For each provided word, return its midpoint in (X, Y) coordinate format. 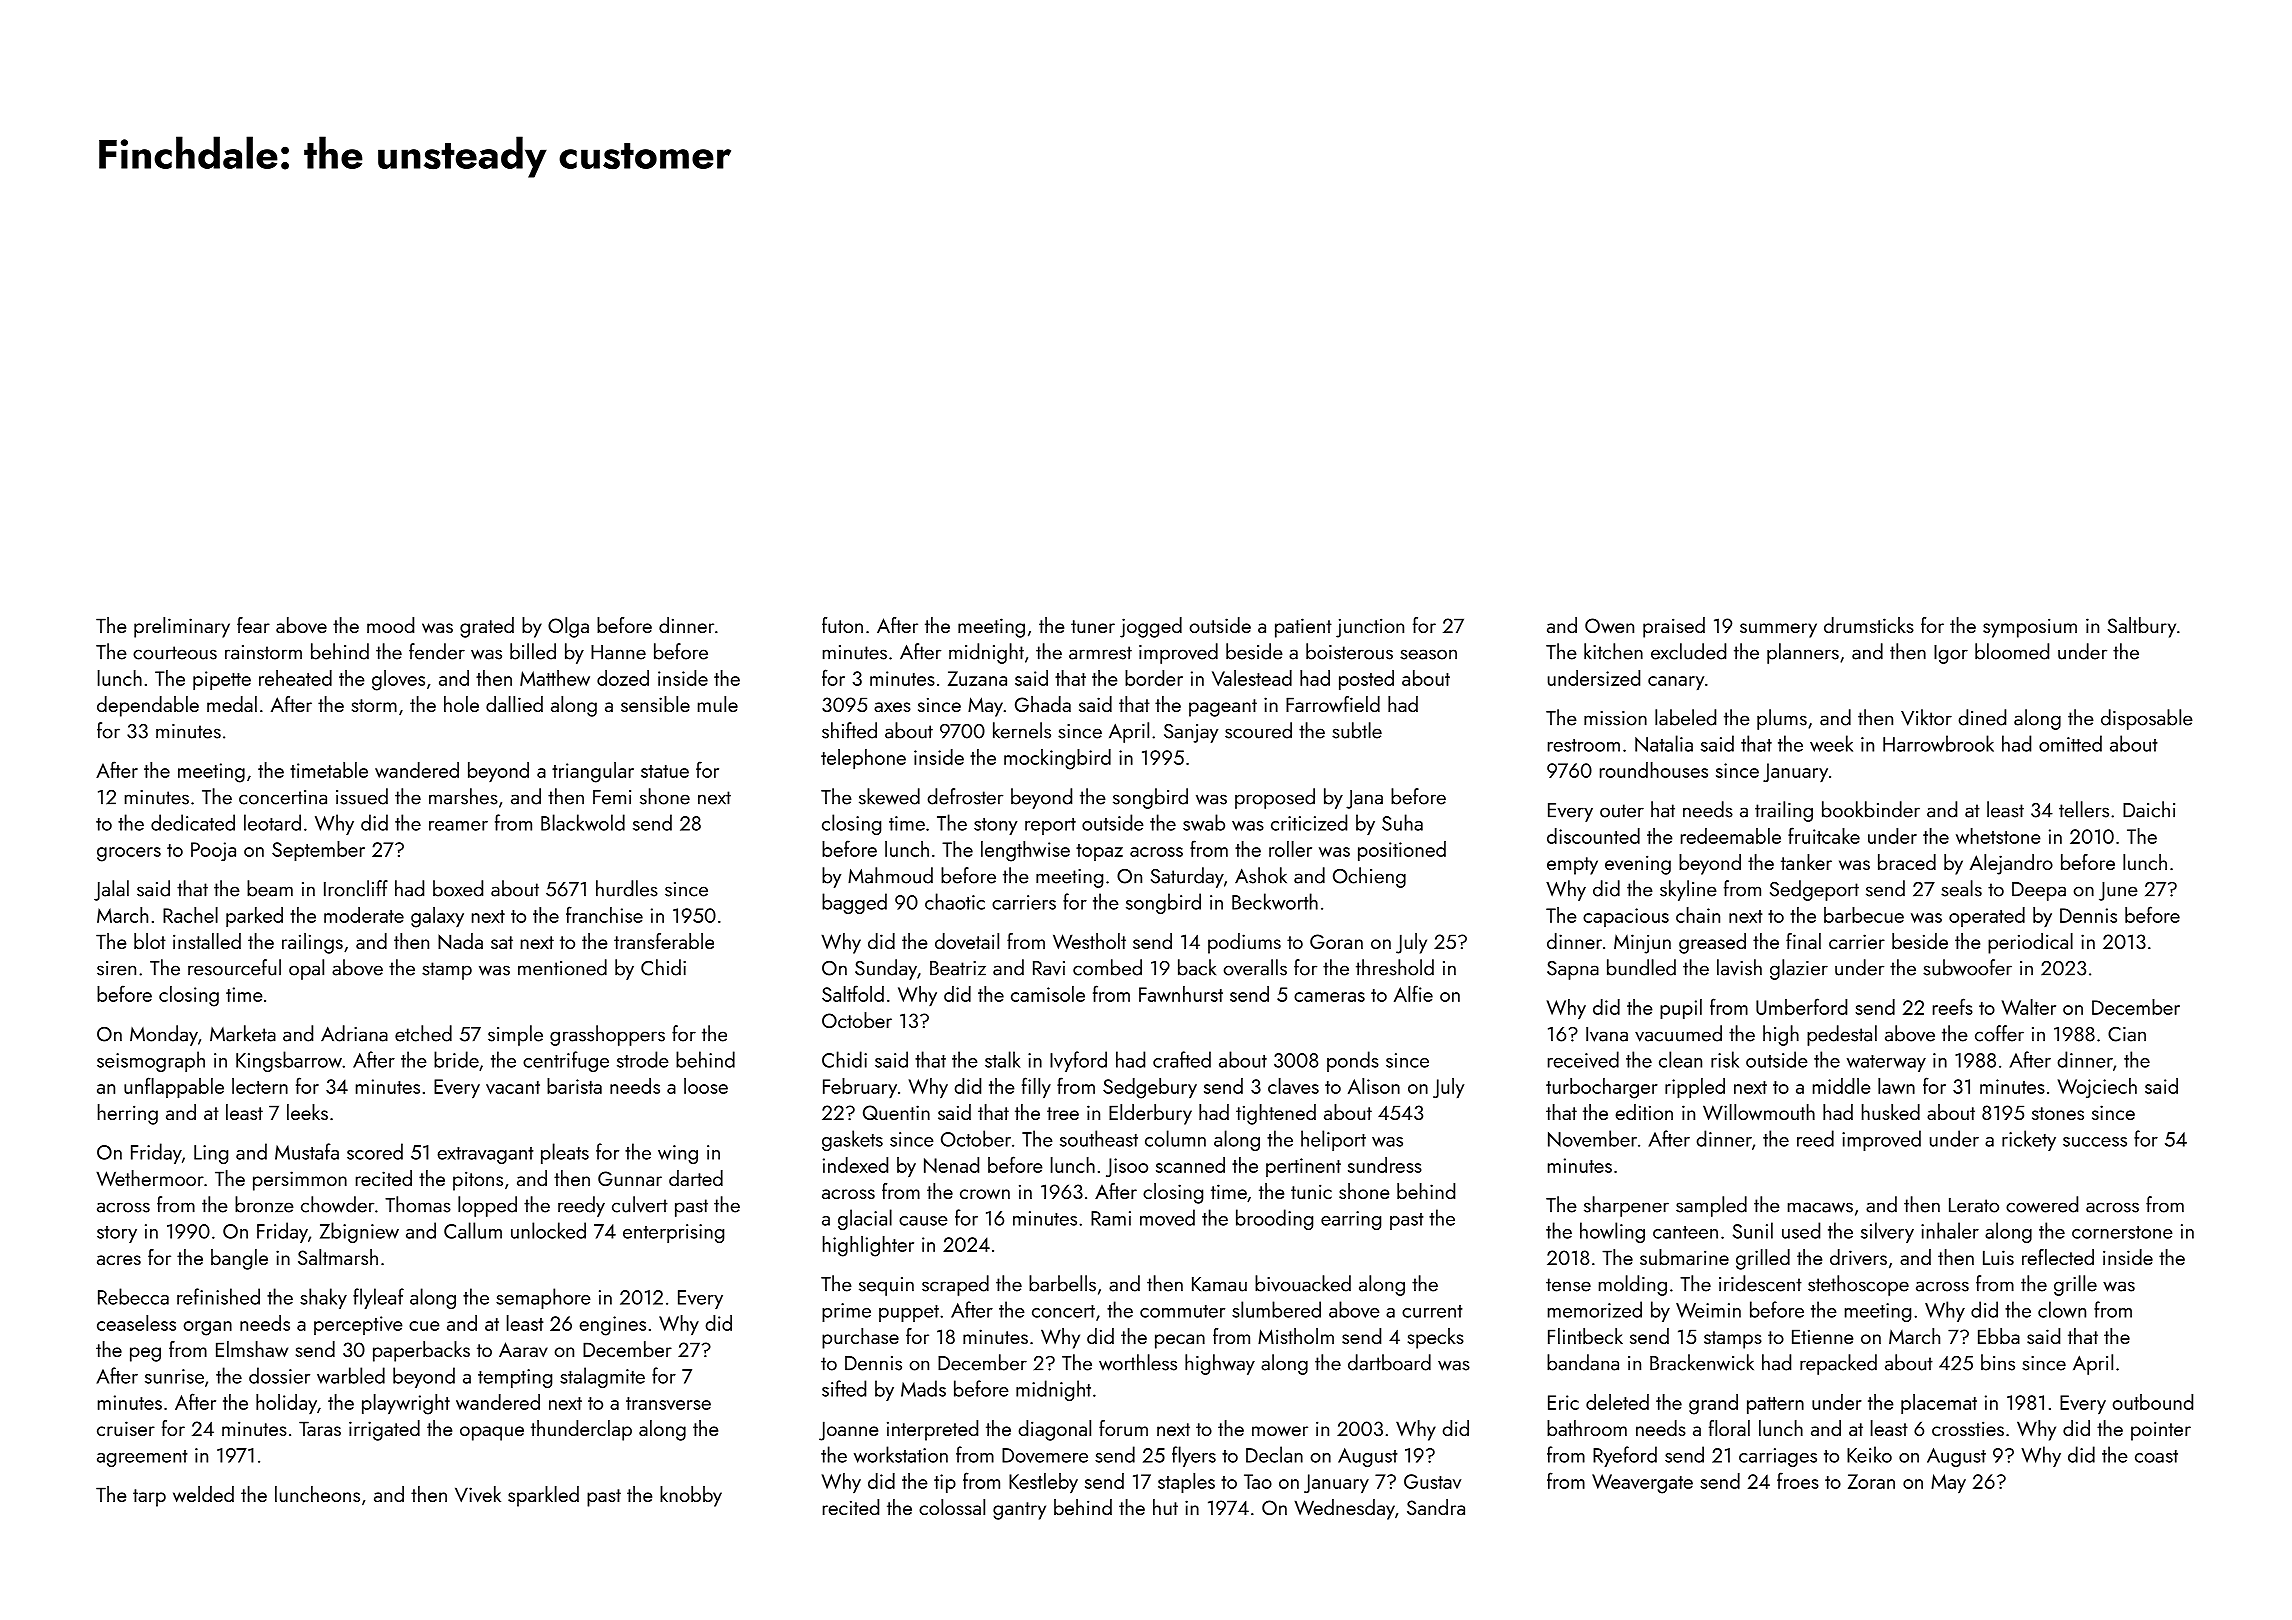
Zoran (1871, 1481)
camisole (1048, 994)
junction (1370, 628)
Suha (1402, 822)
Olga (568, 627)
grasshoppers (607, 1035)
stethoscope (1858, 1285)
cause (923, 1221)
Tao (1258, 1481)
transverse (668, 1403)
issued (362, 796)
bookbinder (1871, 809)
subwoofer (1967, 967)
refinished (218, 1296)
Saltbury (2142, 627)
